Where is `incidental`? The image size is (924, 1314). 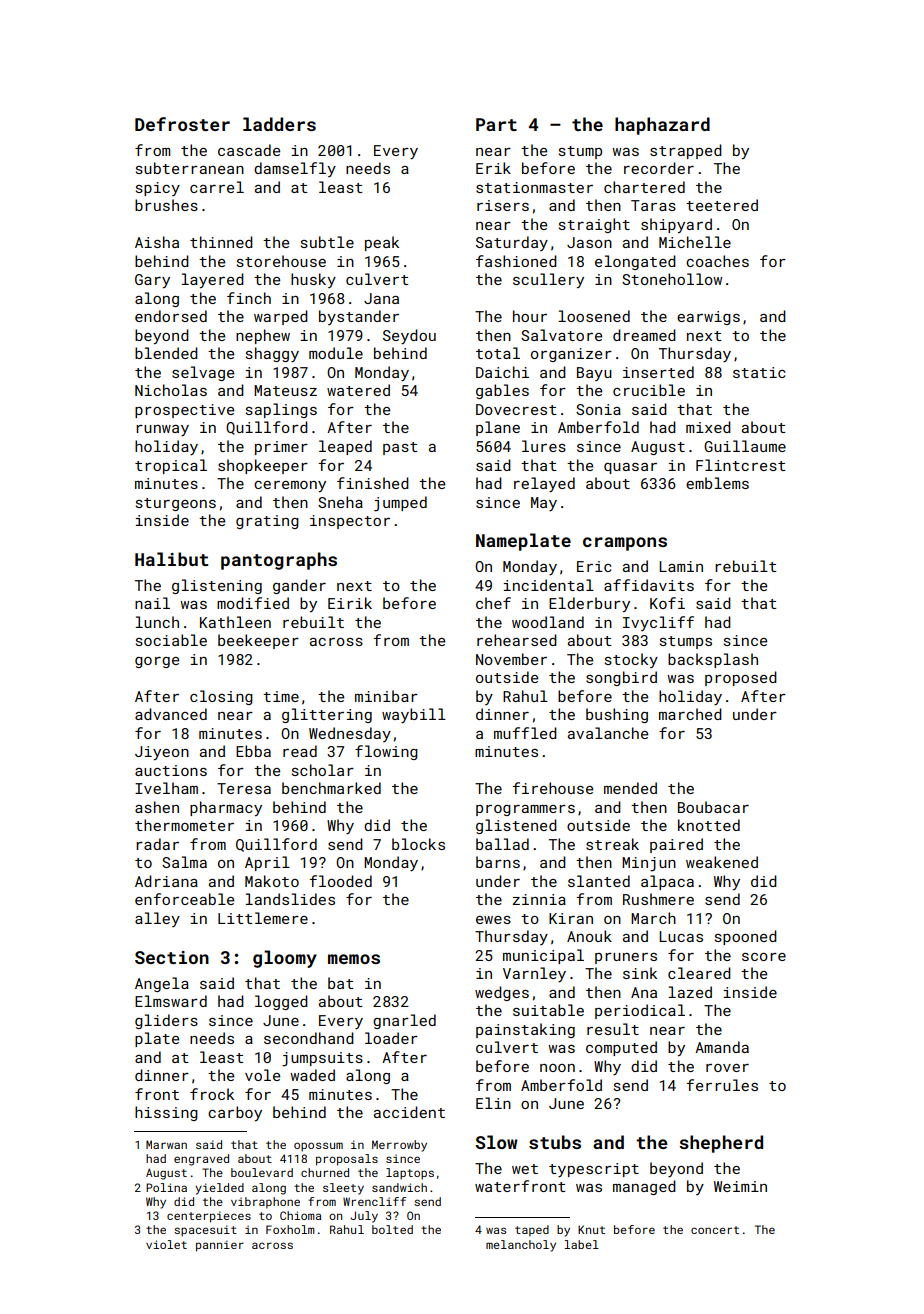
incidental is located at coordinates (549, 585).
